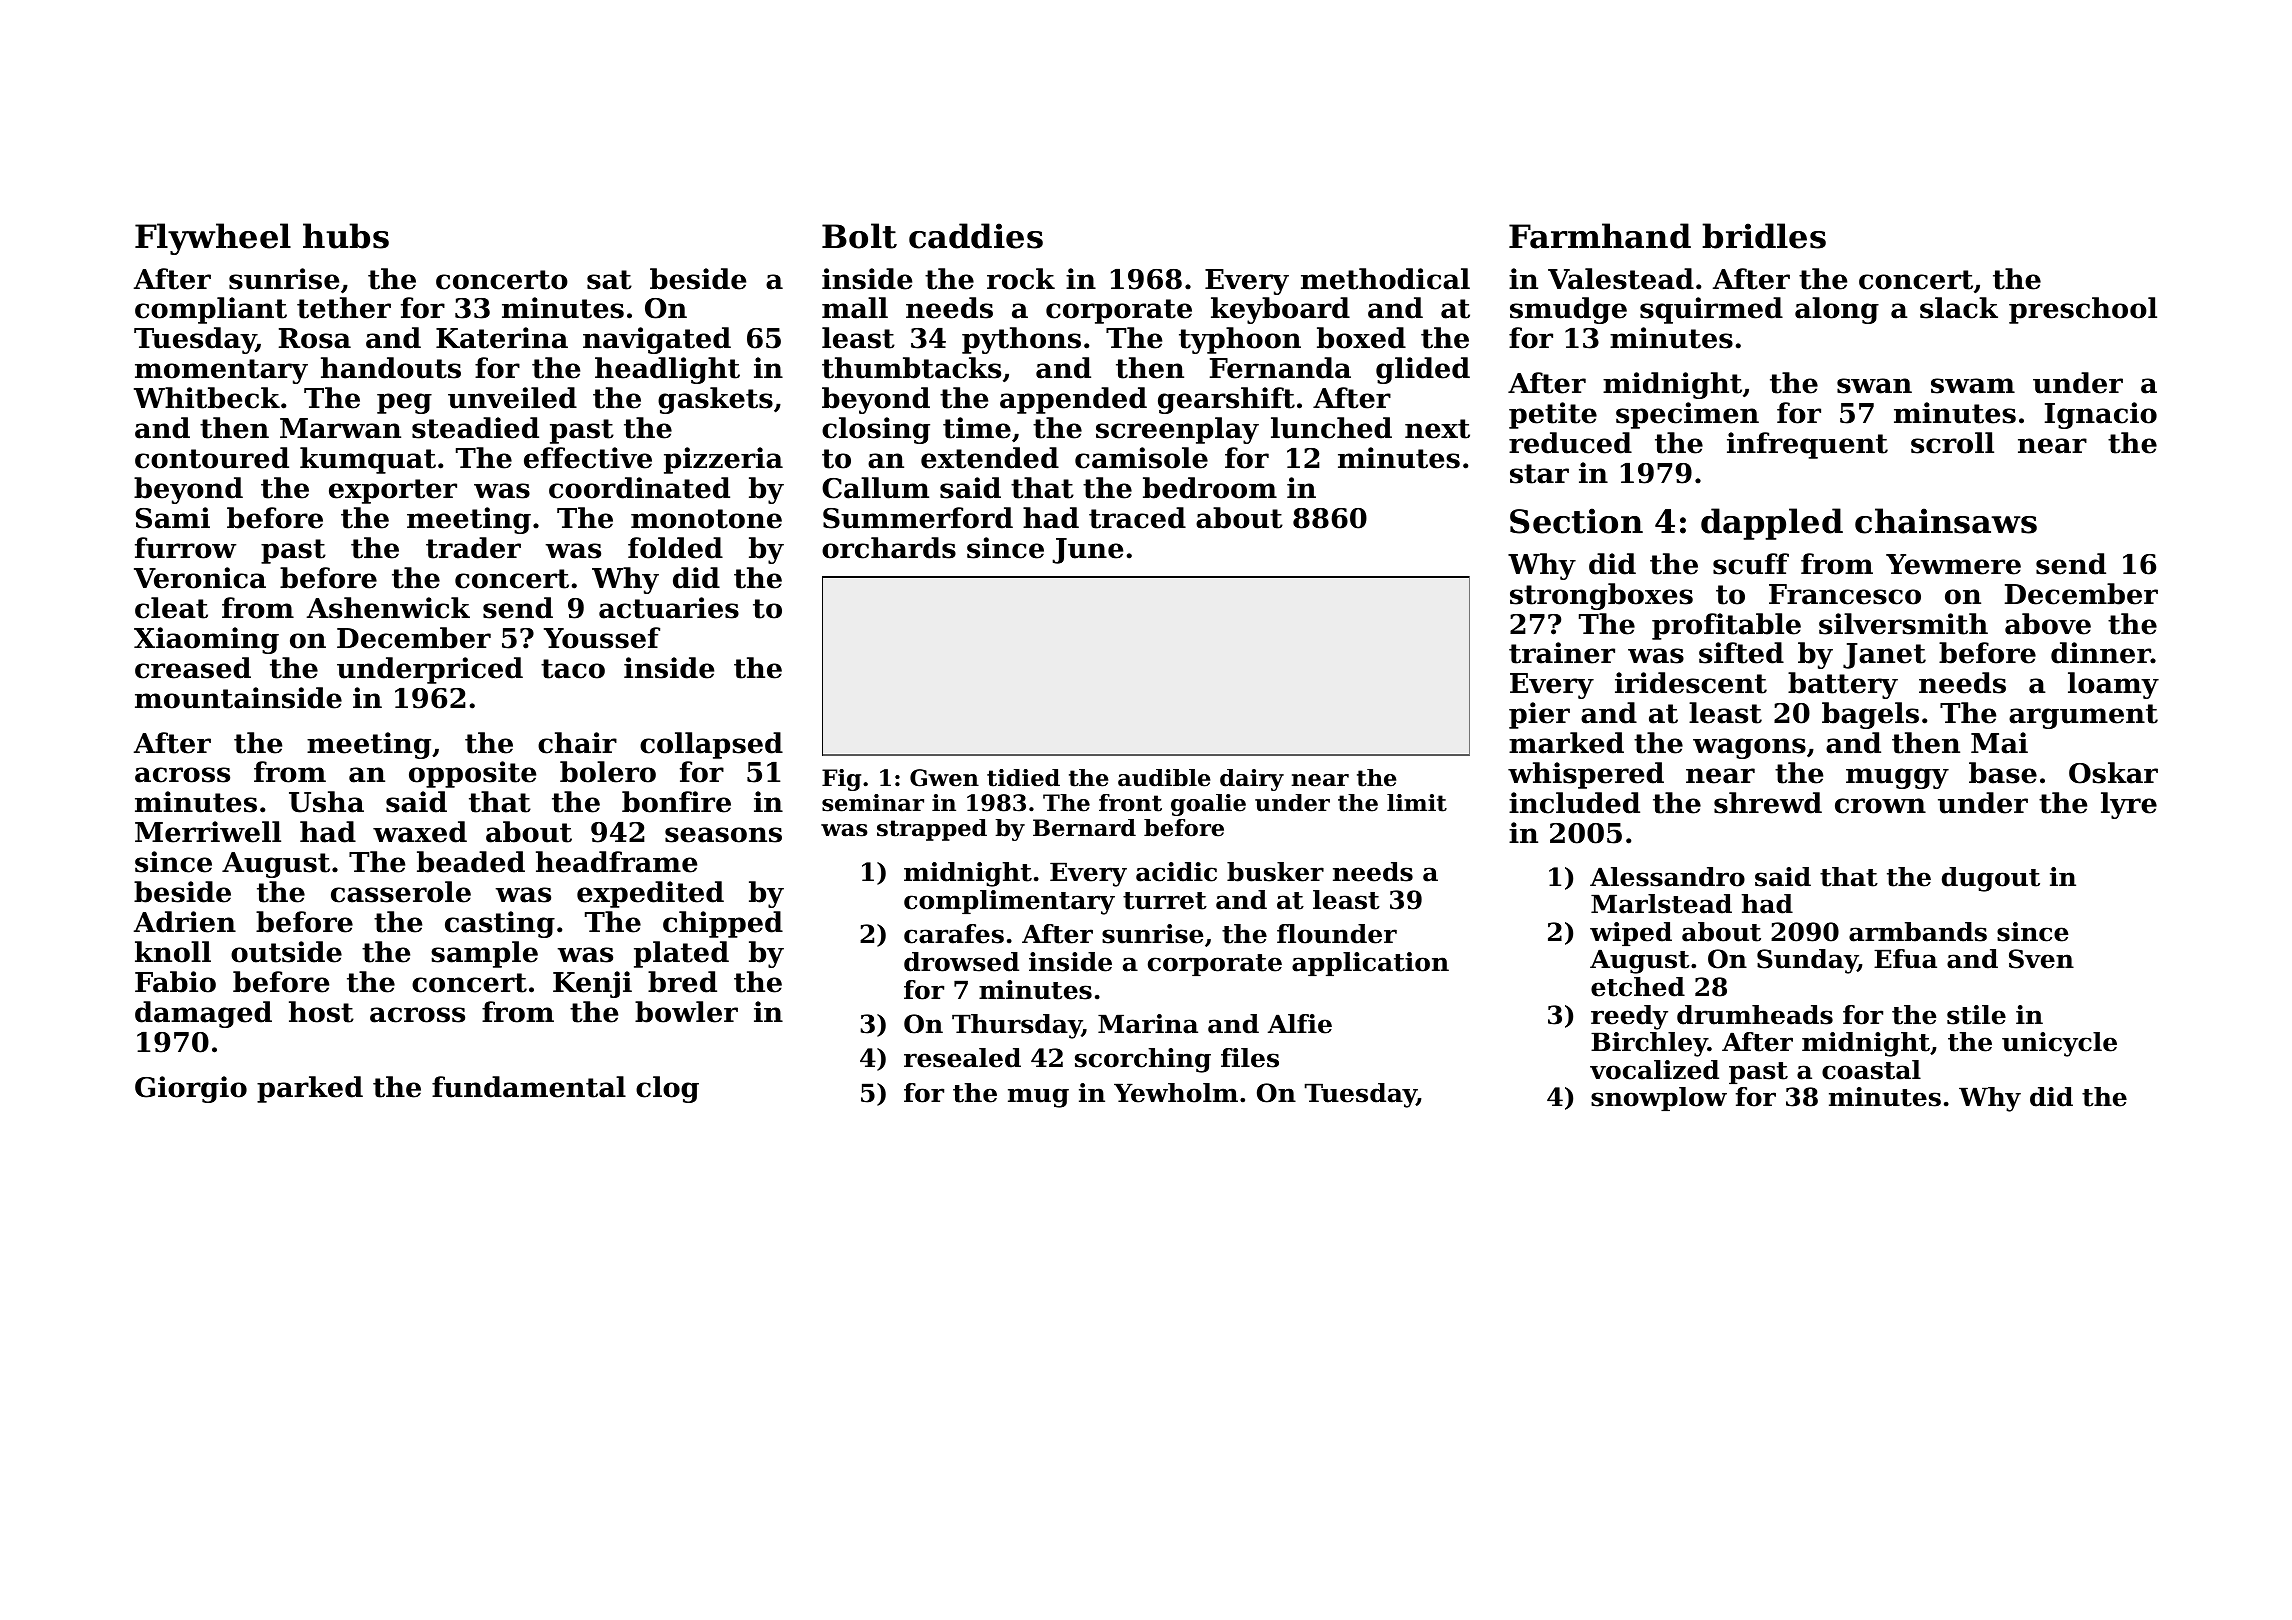  I want to click on pythons, so click(1021, 340).
